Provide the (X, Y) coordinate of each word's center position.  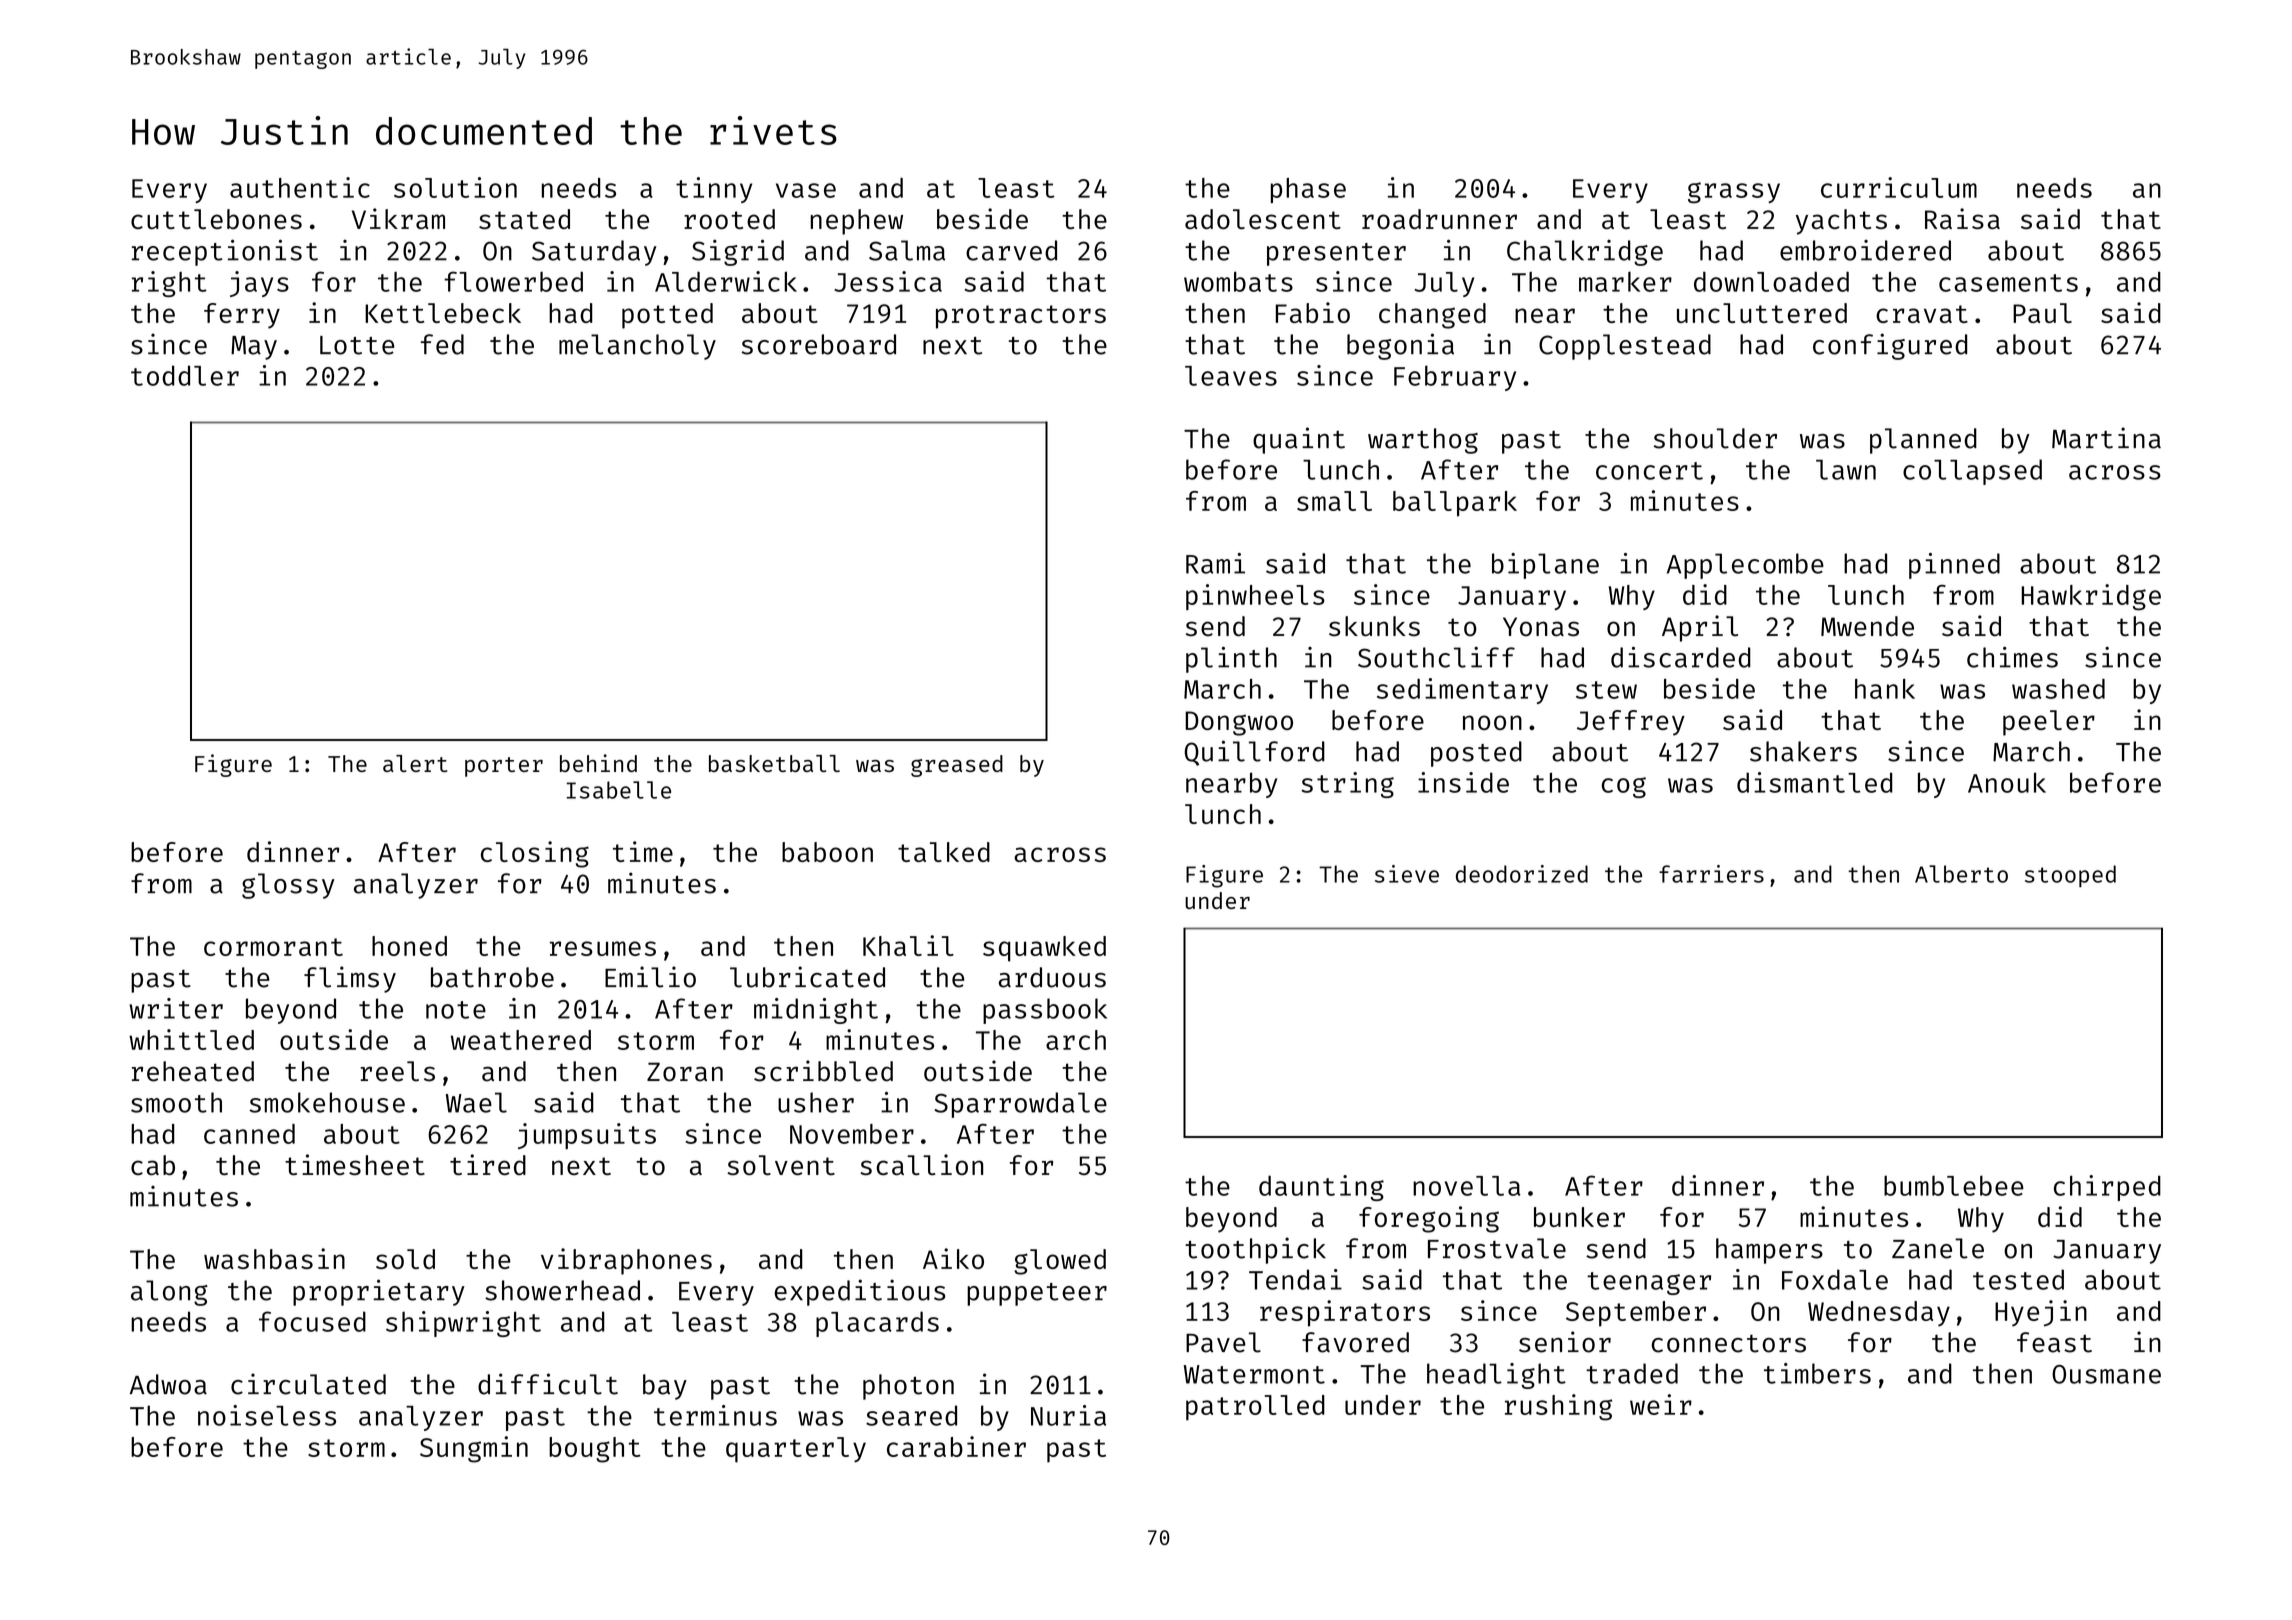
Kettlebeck (443, 313)
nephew (857, 222)
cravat (1922, 314)
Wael (476, 1102)
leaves (1231, 376)
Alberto (1961, 874)
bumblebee (1954, 1185)
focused (312, 1321)
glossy (288, 886)
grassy (1734, 192)
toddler (185, 375)
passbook (1045, 1011)
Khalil (908, 945)
